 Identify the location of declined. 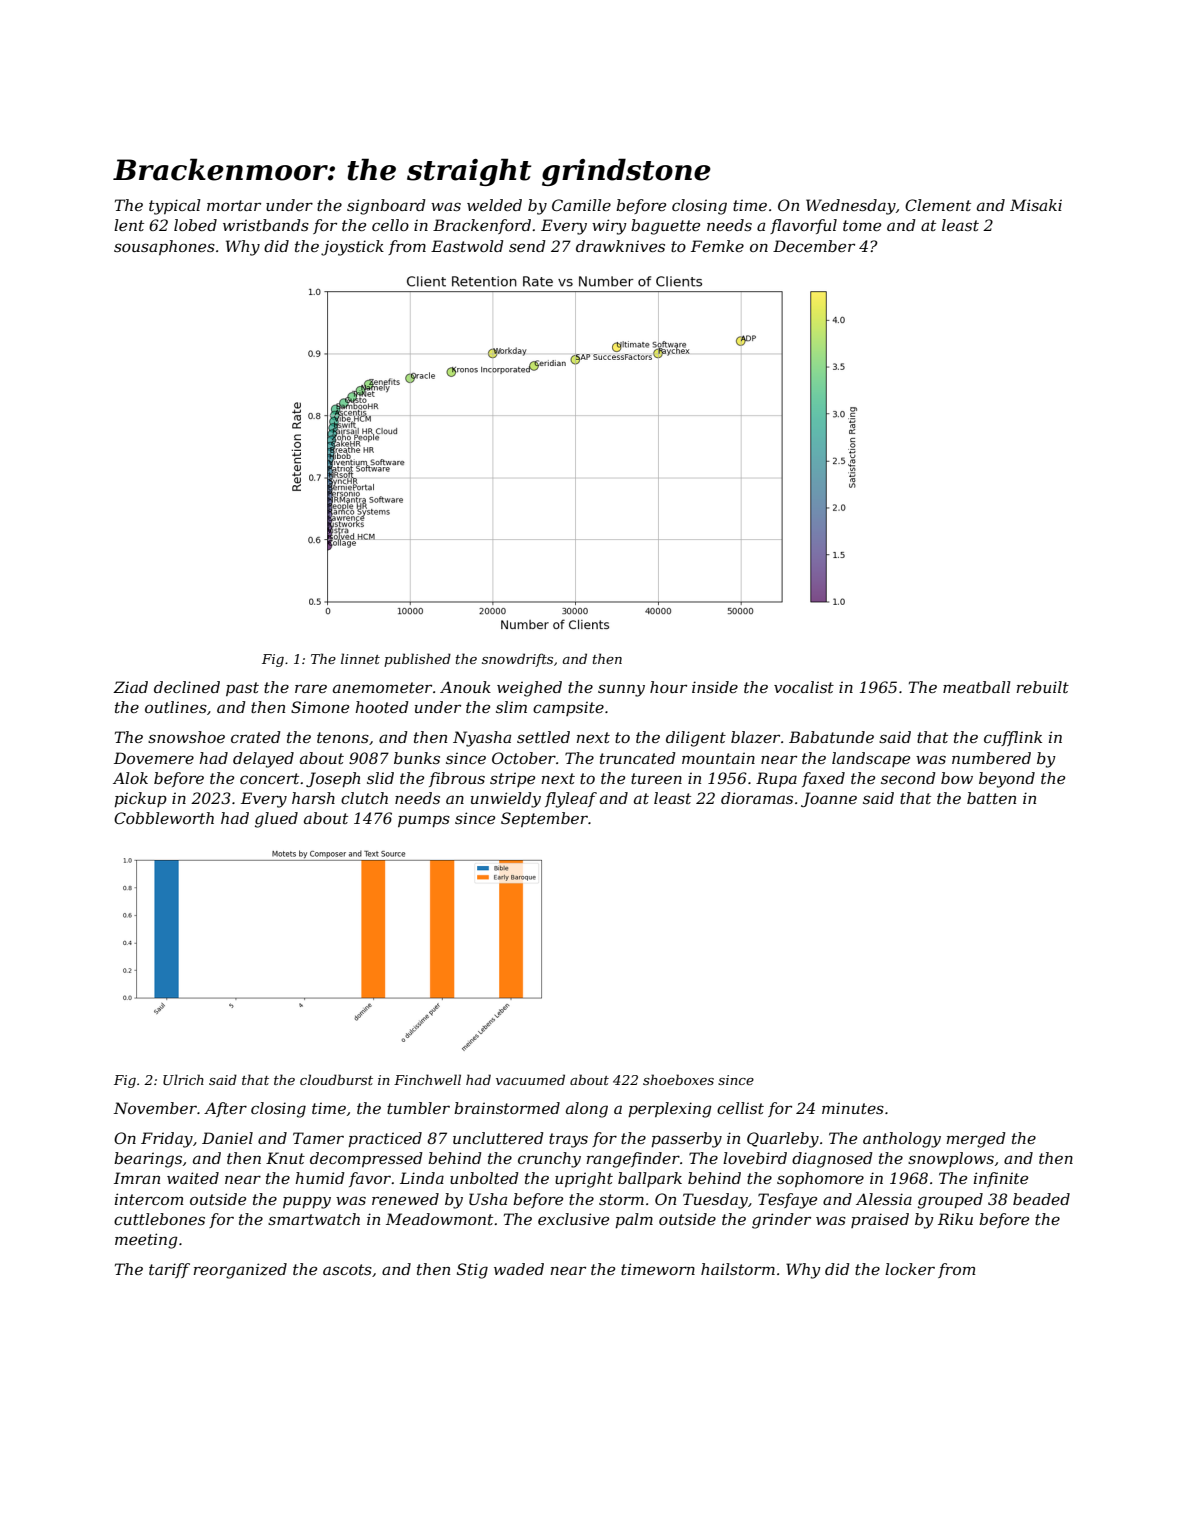
(187, 687).
